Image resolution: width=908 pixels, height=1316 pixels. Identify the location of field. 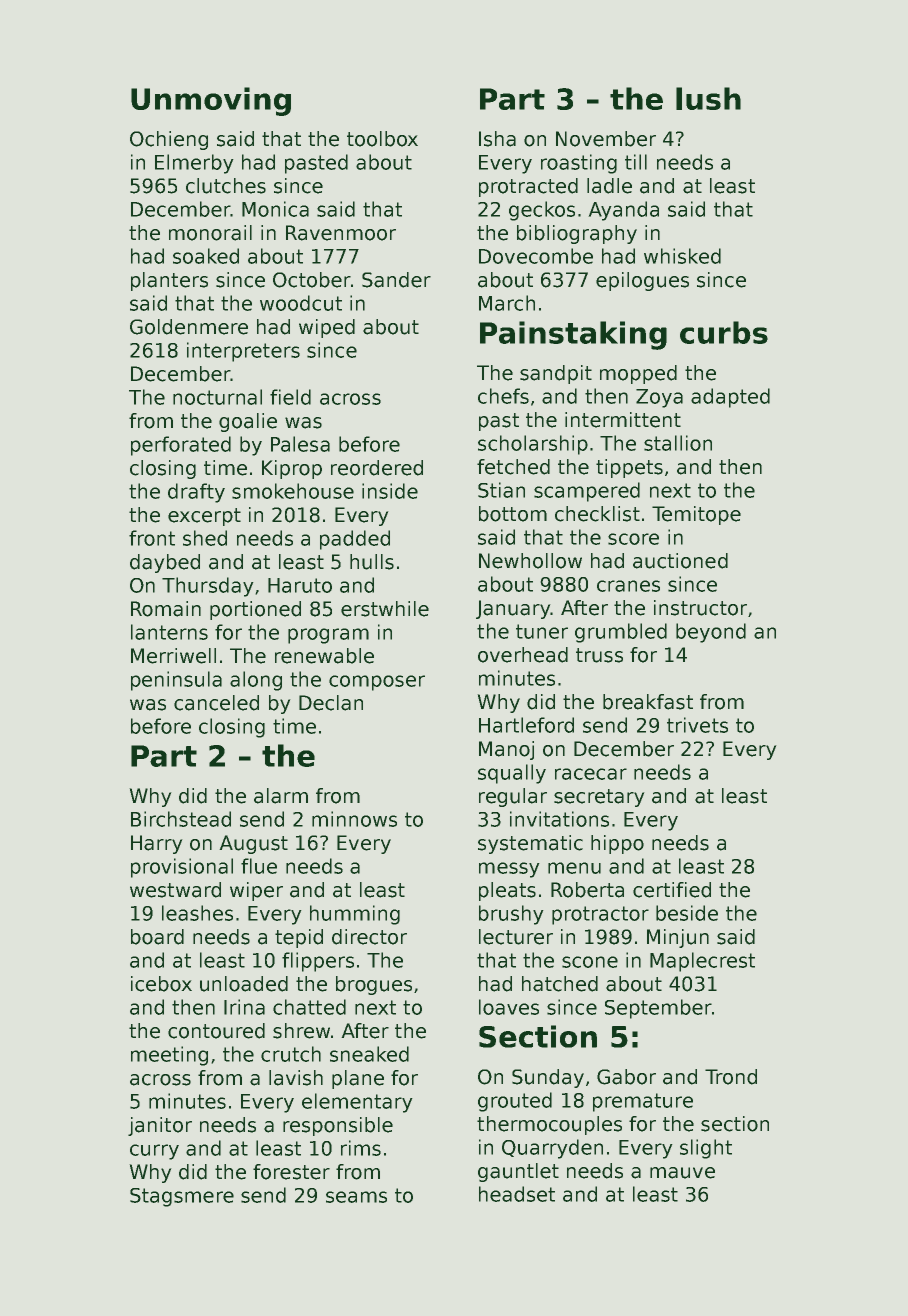
(290, 397).
